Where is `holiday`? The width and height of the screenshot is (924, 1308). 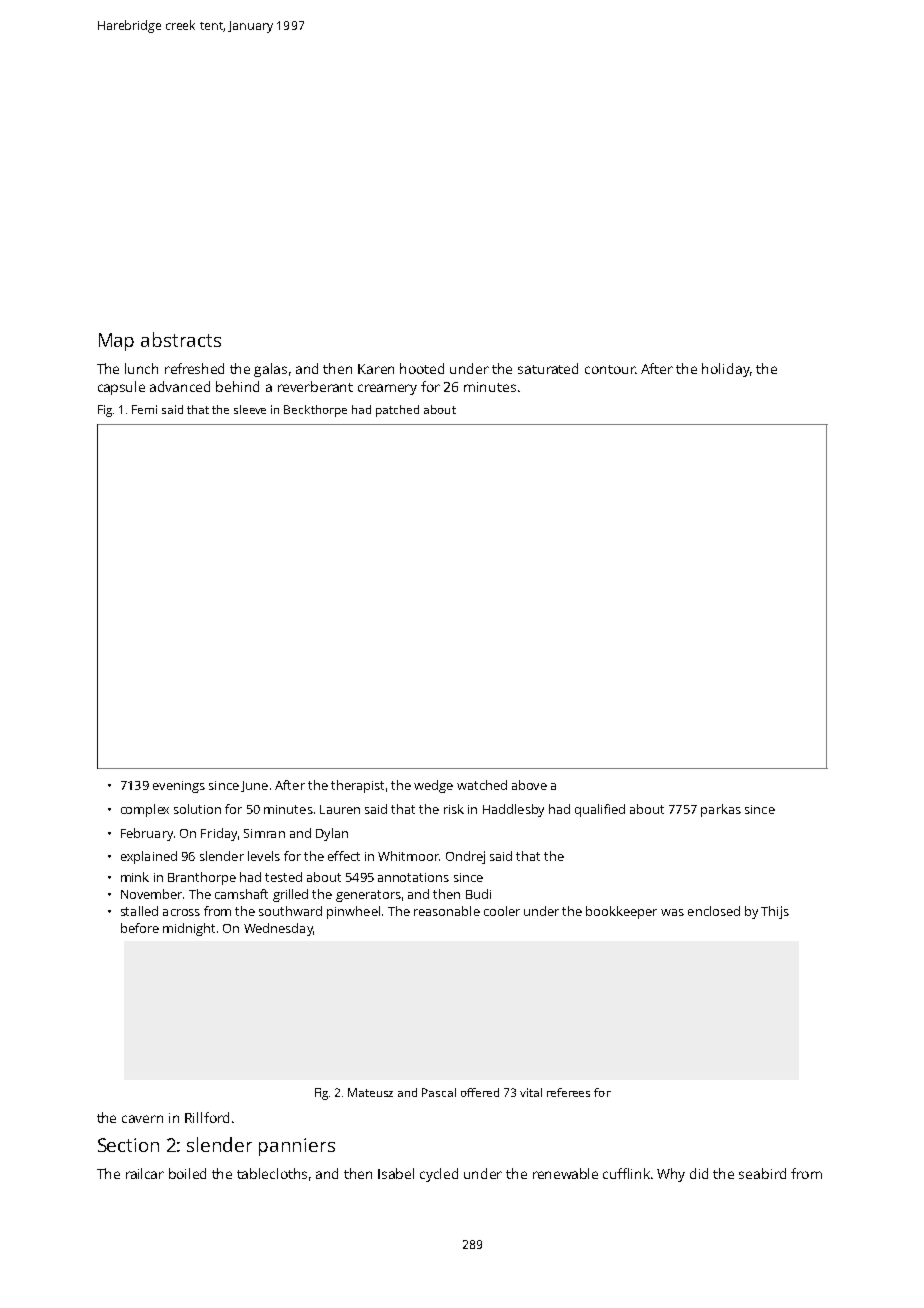
holiday is located at coordinates (726, 370).
